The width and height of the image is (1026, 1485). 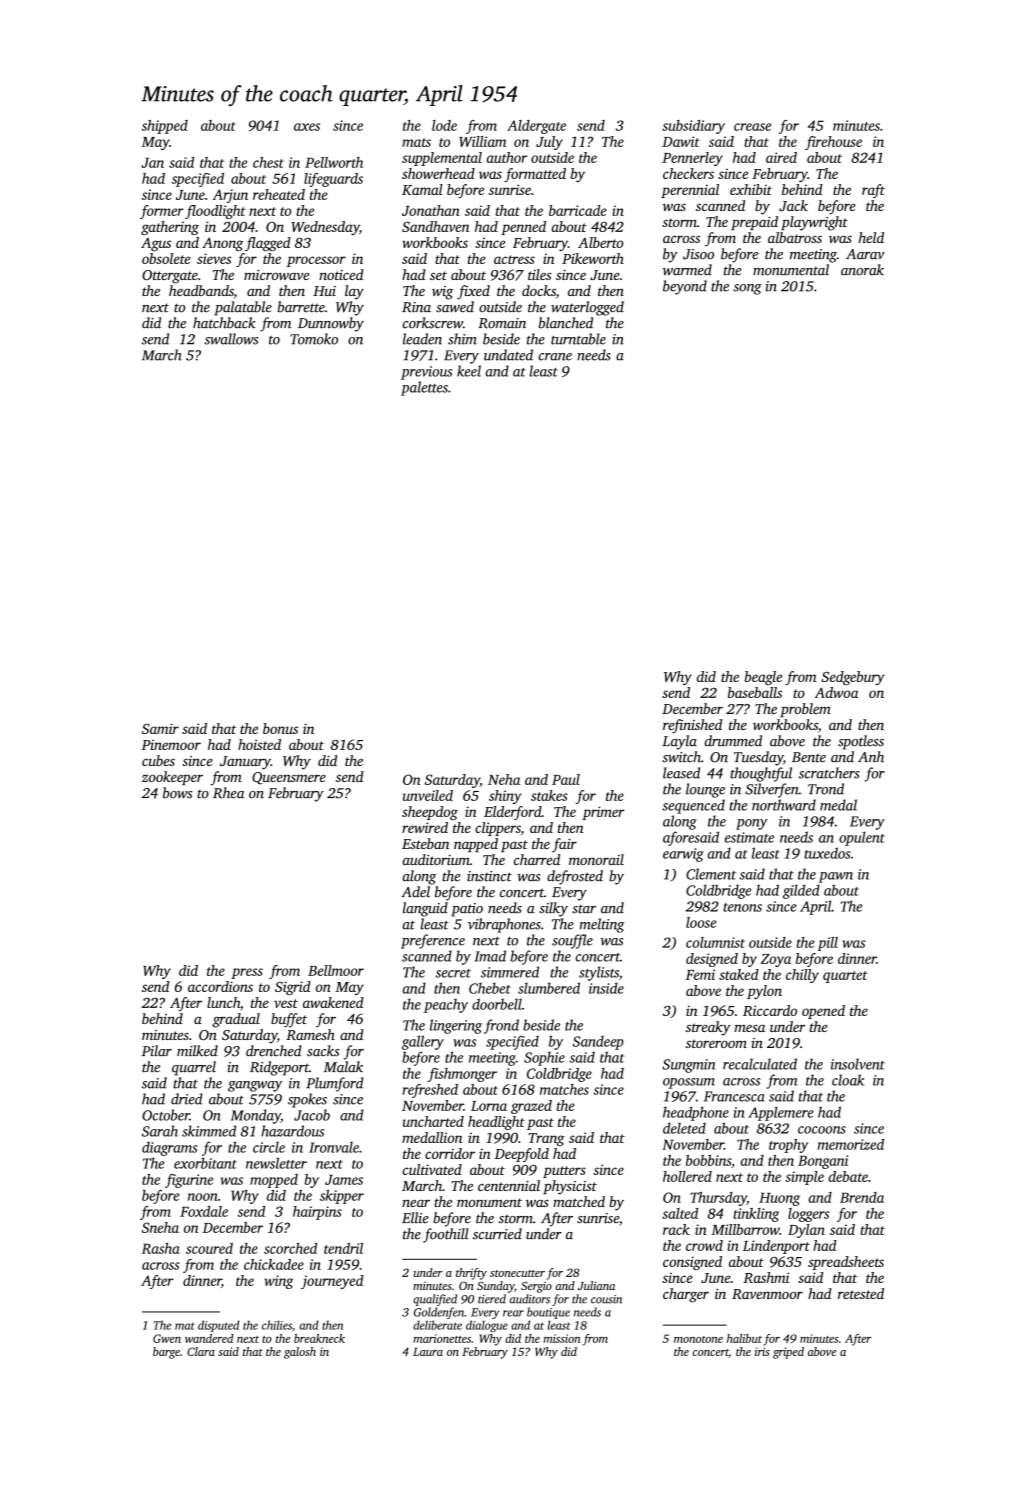 I want to click on sequenced, so click(x=693, y=806).
